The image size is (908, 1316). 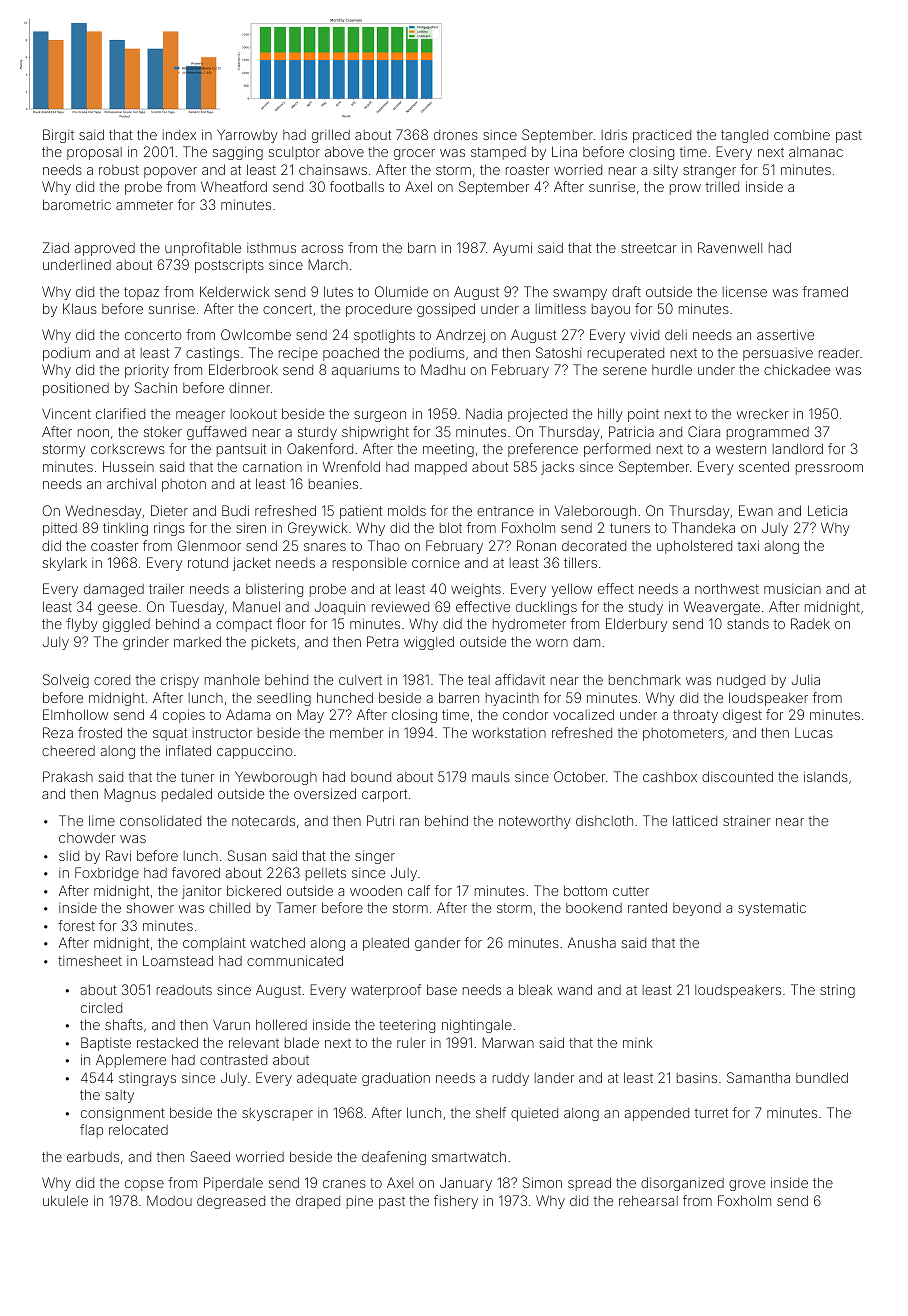 I want to click on workstation, so click(x=509, y=733).
